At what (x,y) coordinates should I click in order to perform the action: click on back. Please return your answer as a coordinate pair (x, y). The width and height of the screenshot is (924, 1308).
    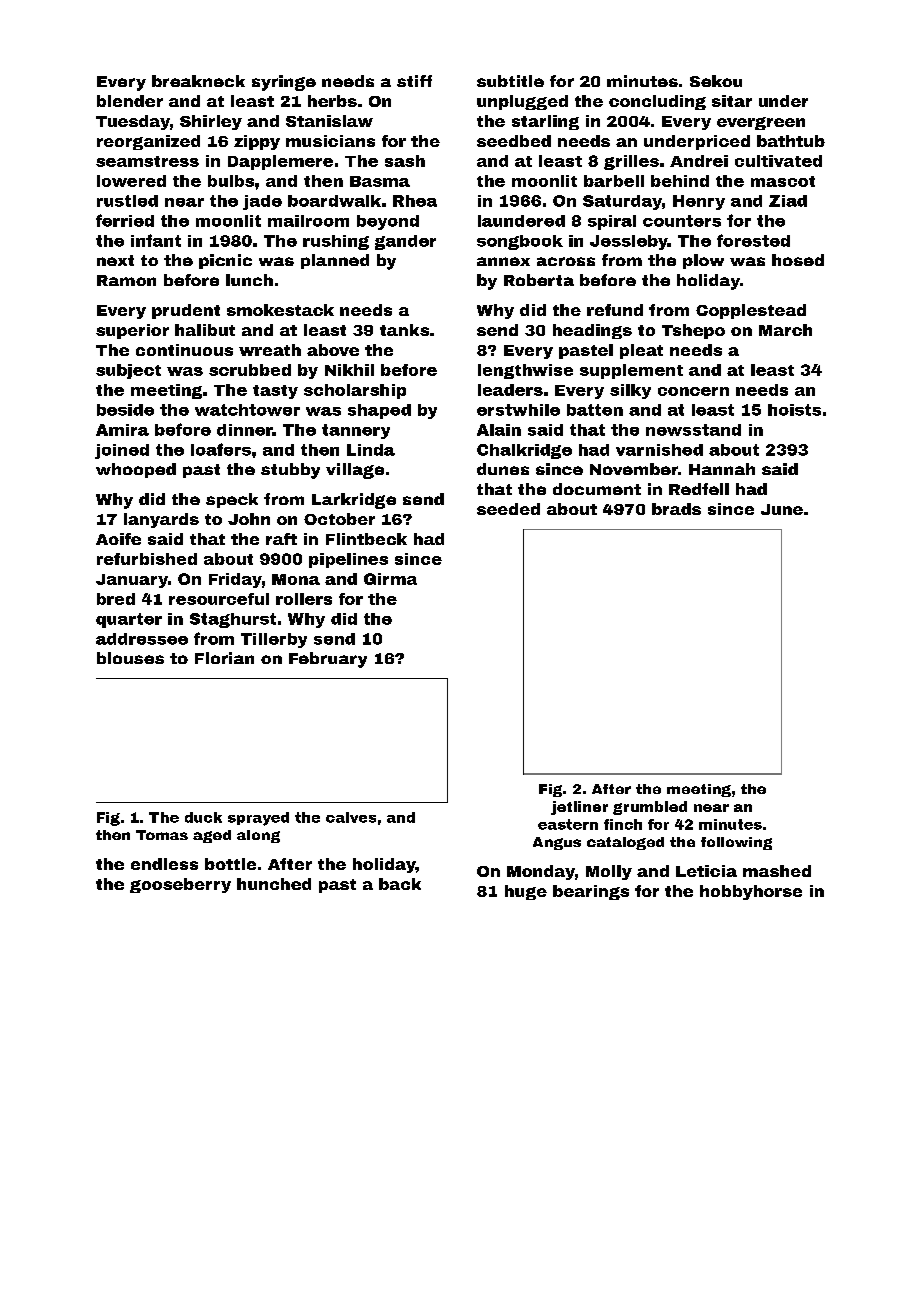
    Looking at the image, I should click on (400, 884).
